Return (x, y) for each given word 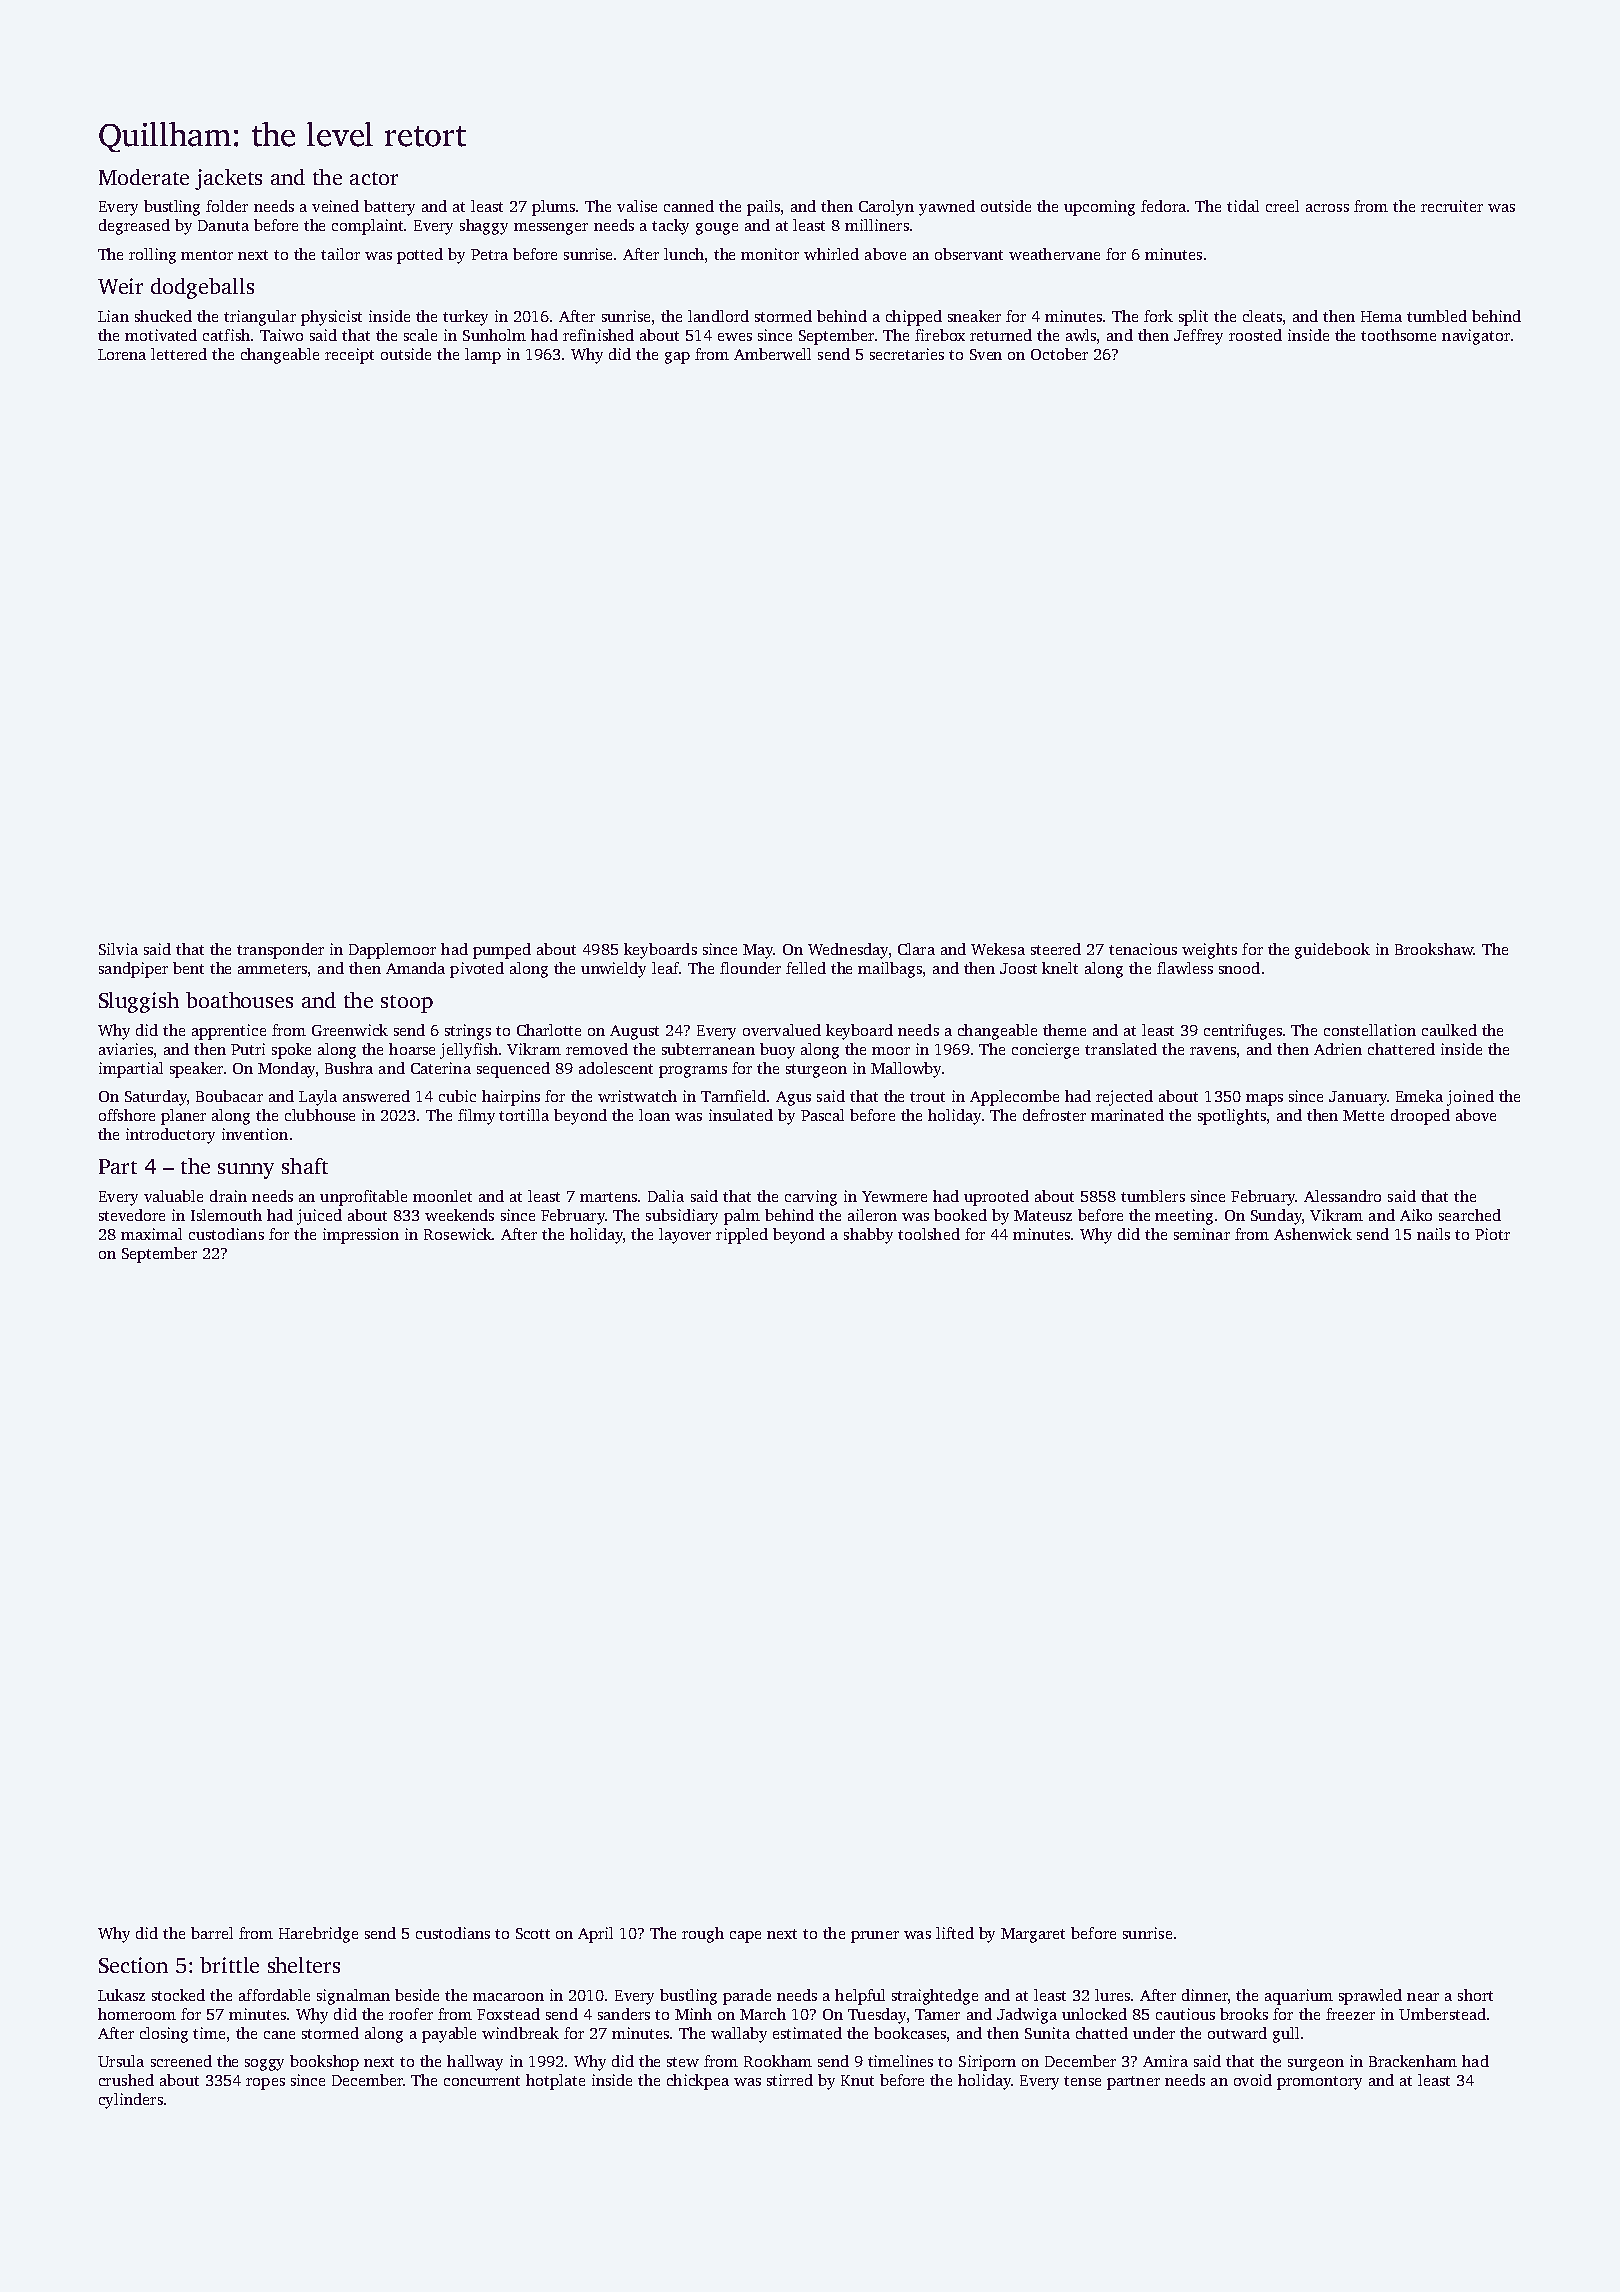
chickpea (698, 2082)
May (758, 951)
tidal (1243, 206)
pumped (502, 951)
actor (374, 178)
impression (361, 1236)
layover (685, 1236)
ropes (265, 2084)
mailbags (890, 970)
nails (1433, 1234)
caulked (1449, 1030)
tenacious (1143, 949)
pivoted (477, 970)
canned (689, 206)
